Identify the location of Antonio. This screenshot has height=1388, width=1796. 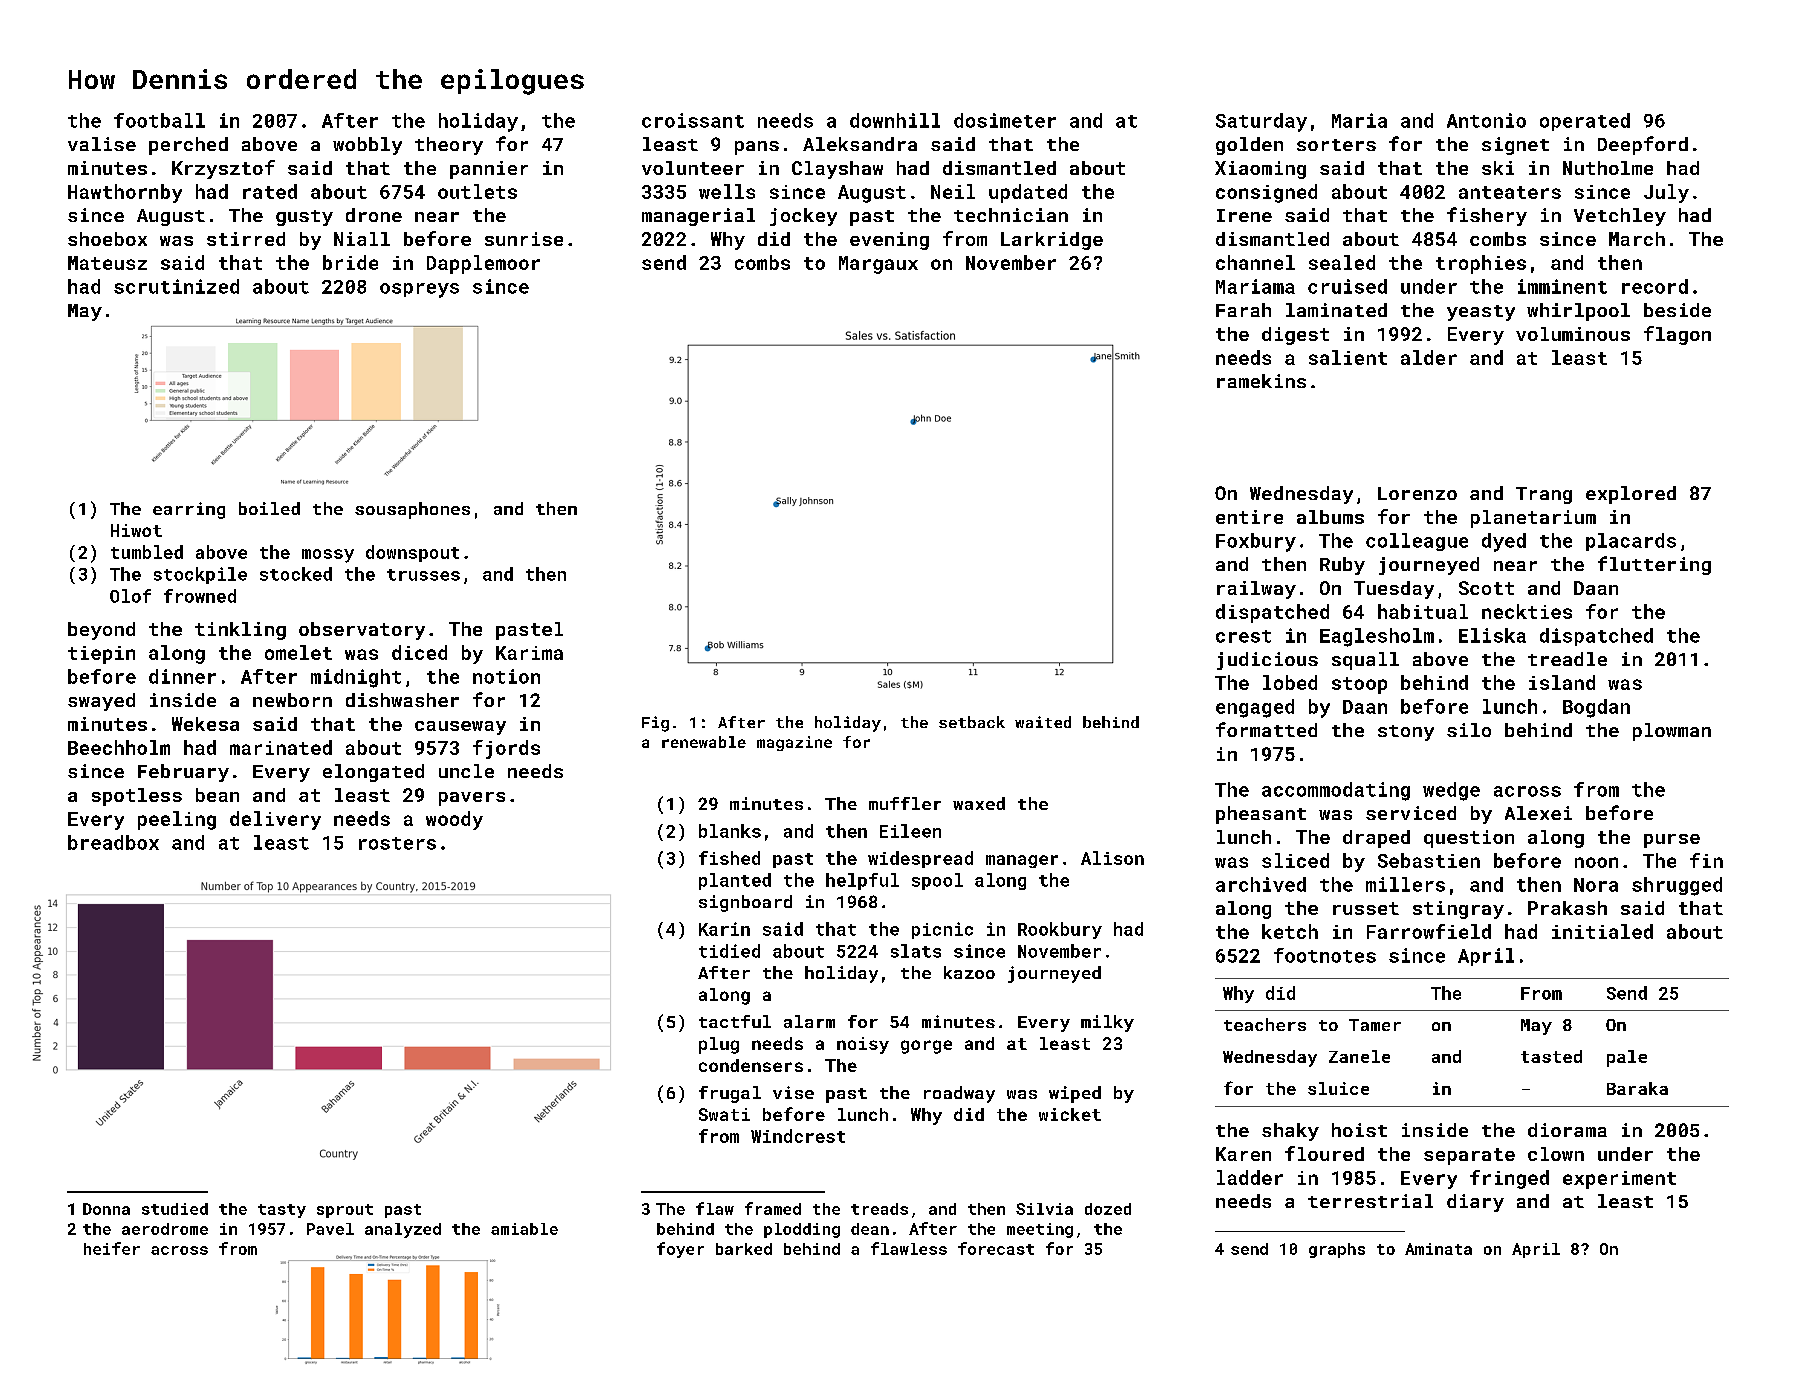
(1486, 120).
